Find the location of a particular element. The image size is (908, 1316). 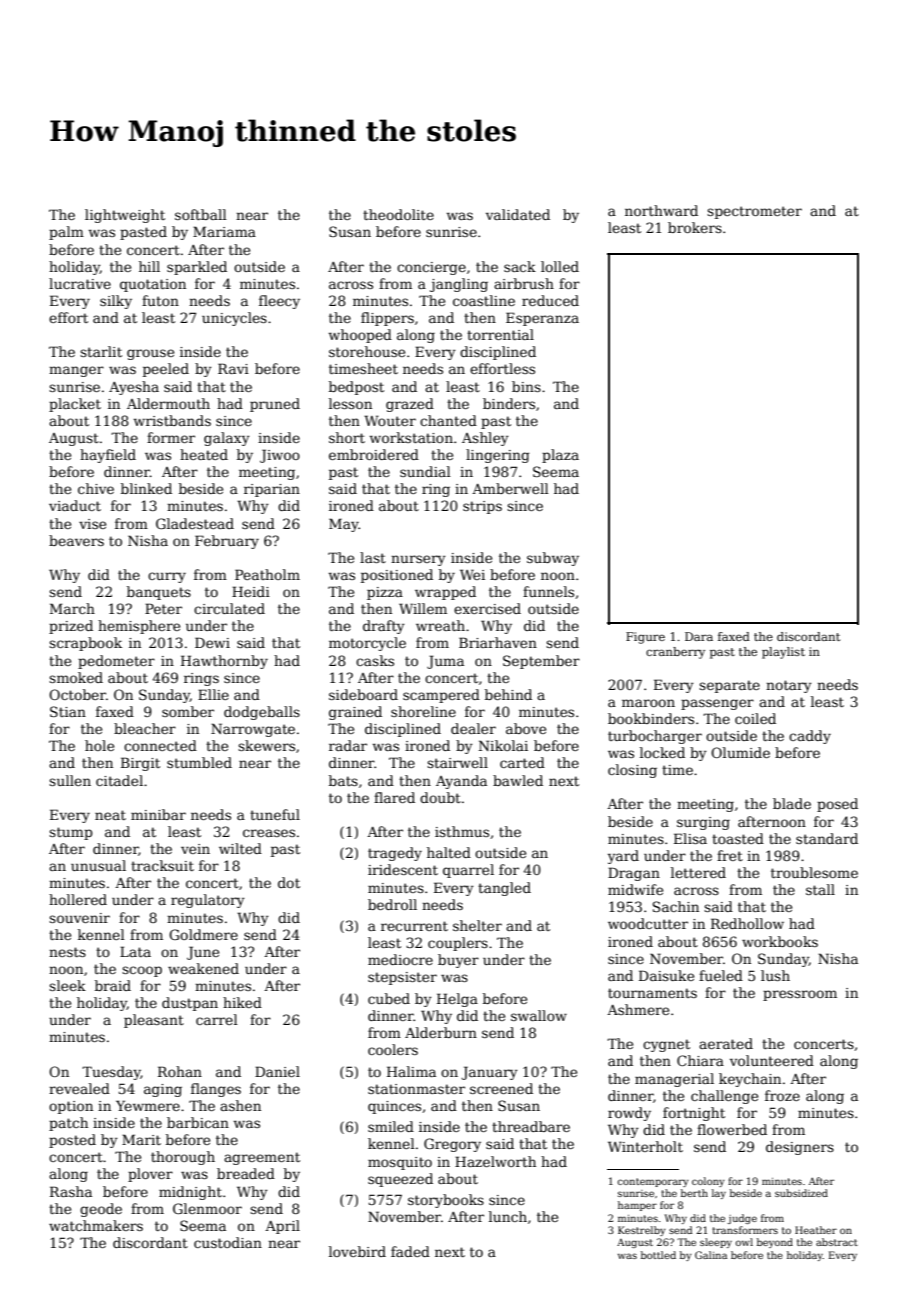

faded is located at coordinates (410, 1251).
